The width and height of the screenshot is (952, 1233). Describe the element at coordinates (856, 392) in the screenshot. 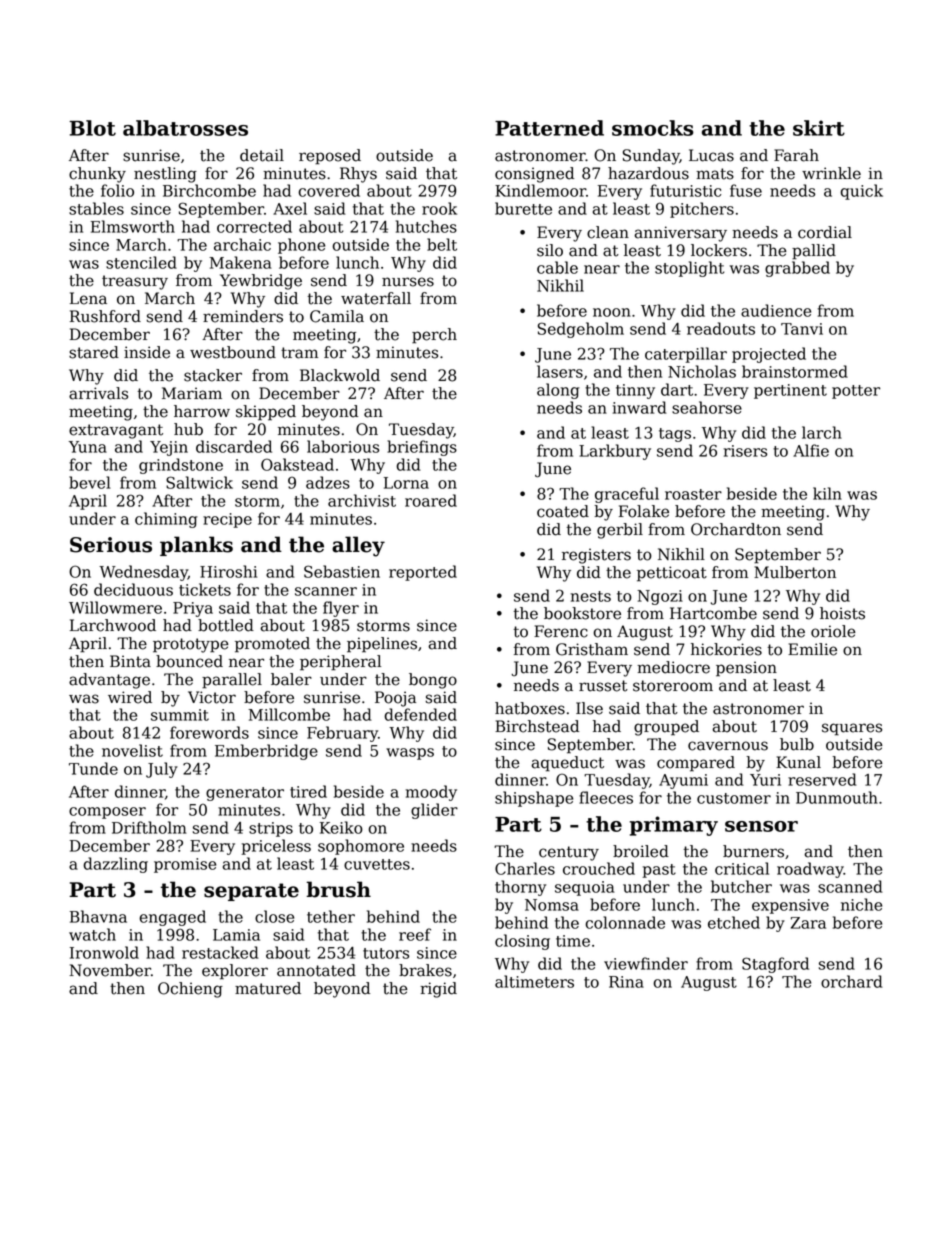

I see `potter` at that location.
